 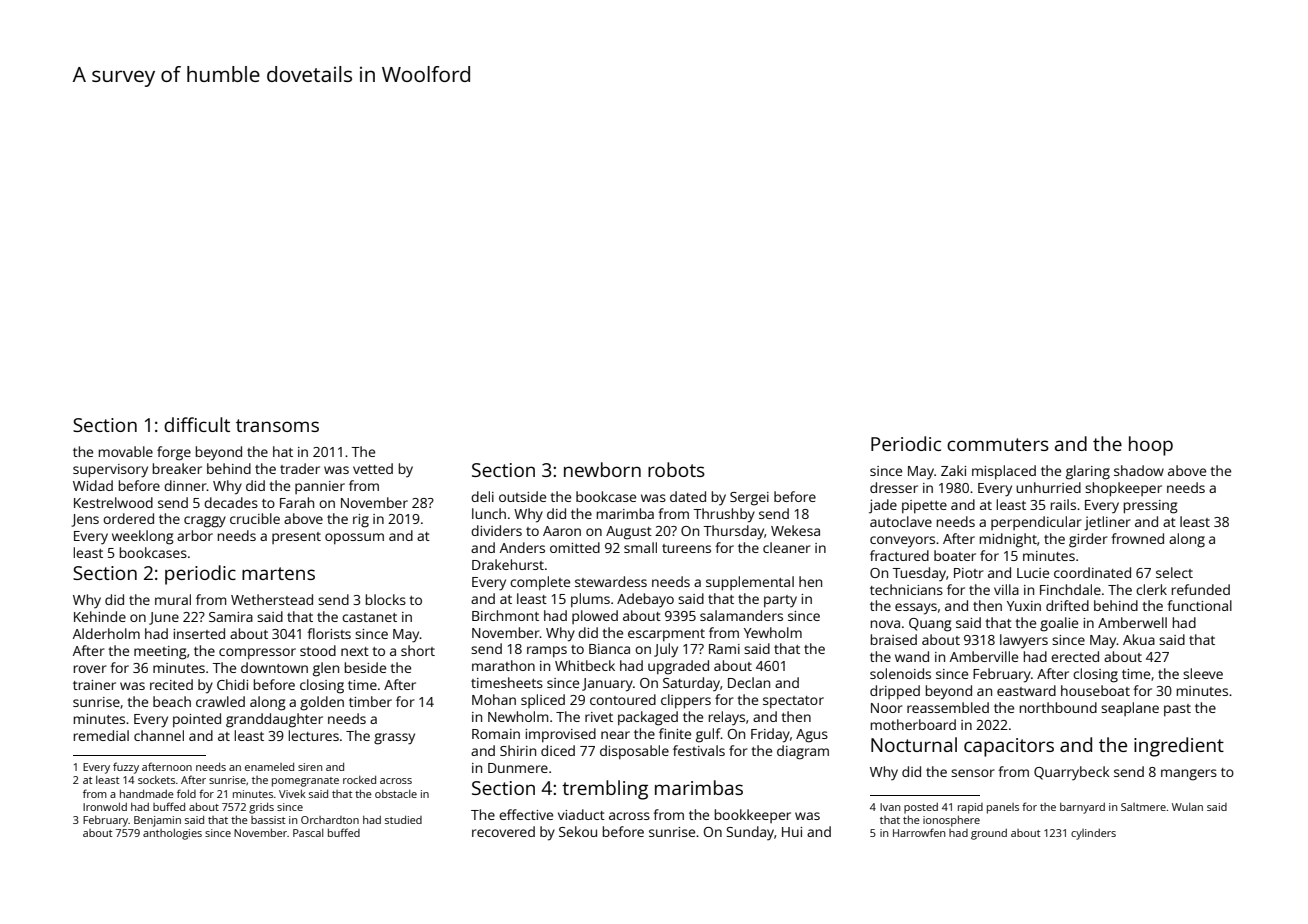 I want to click on crawled, so click(x=220, y=701).
